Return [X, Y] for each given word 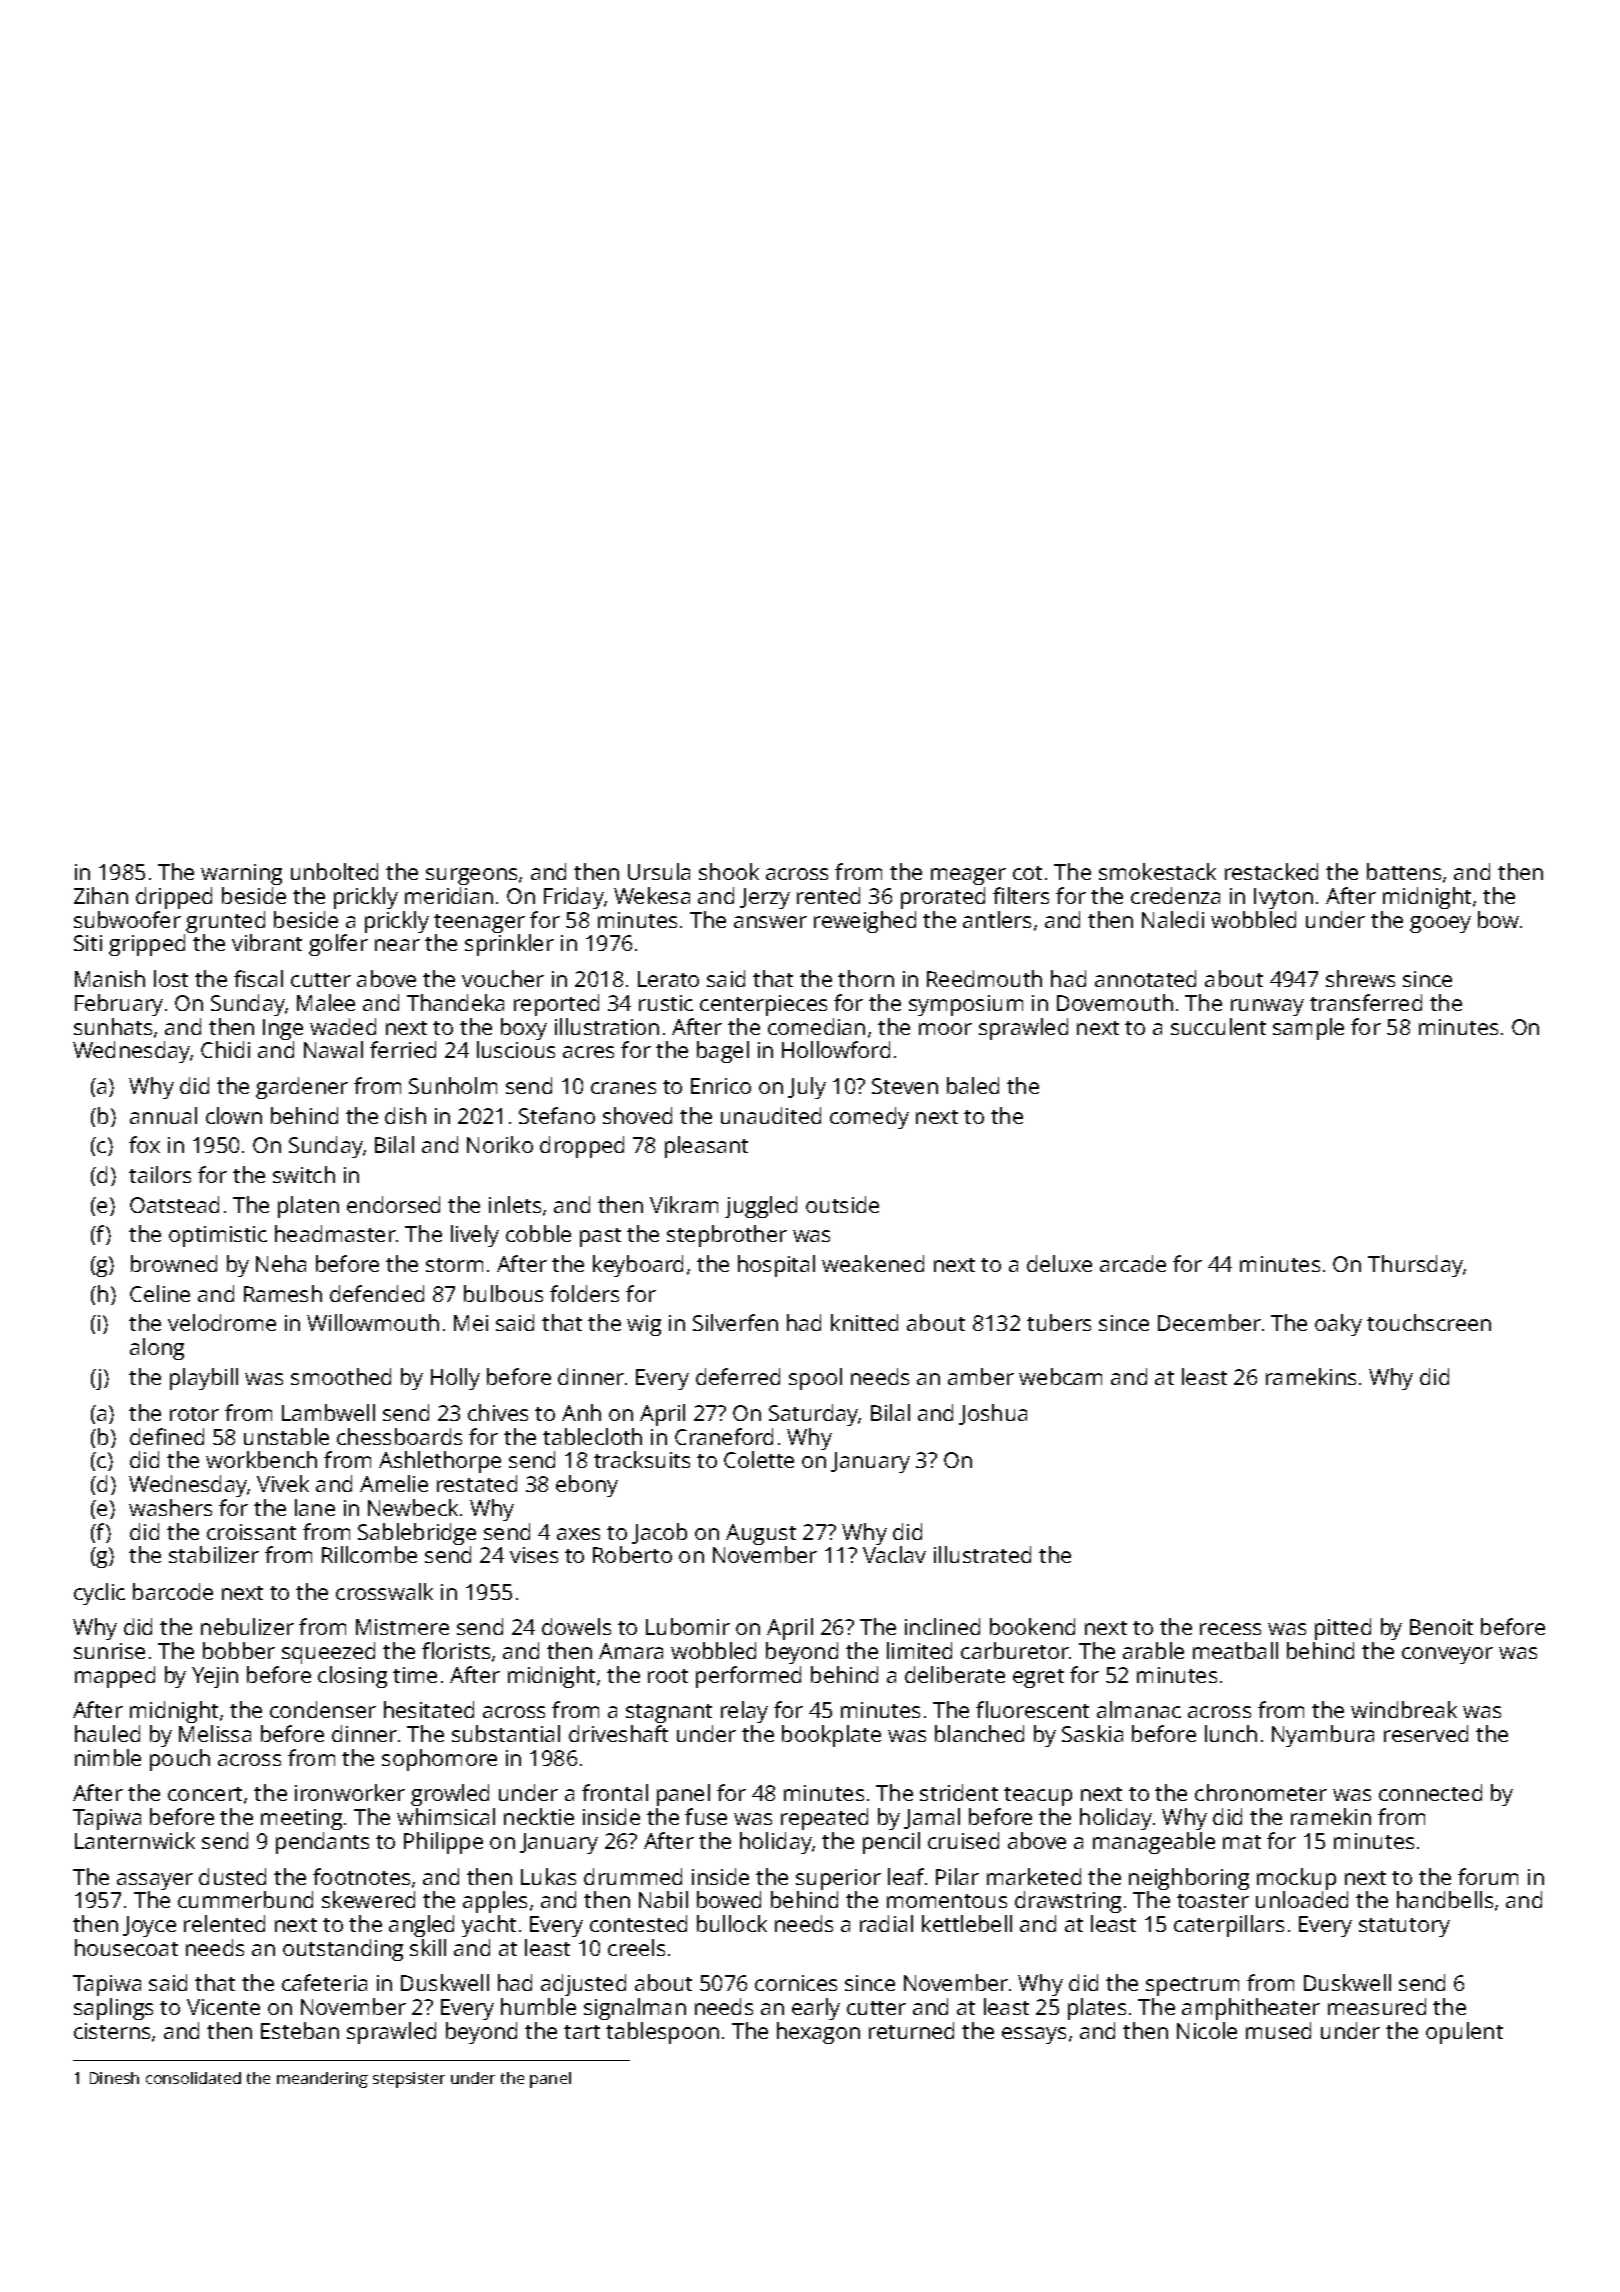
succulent [1218, 1026]
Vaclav [894, 1554]
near [397, 945]
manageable [1154, 1843]
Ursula [659, 871]
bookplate [831, 1736]
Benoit [1441, 1627]
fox [144, 1144]
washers [170, 1507]
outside [842, 1204]
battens [1404, 871]
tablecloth [592, 1436]
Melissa [215, 1733]
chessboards [399, 1436]
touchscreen [1429, 1322]
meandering [322, 2080]
